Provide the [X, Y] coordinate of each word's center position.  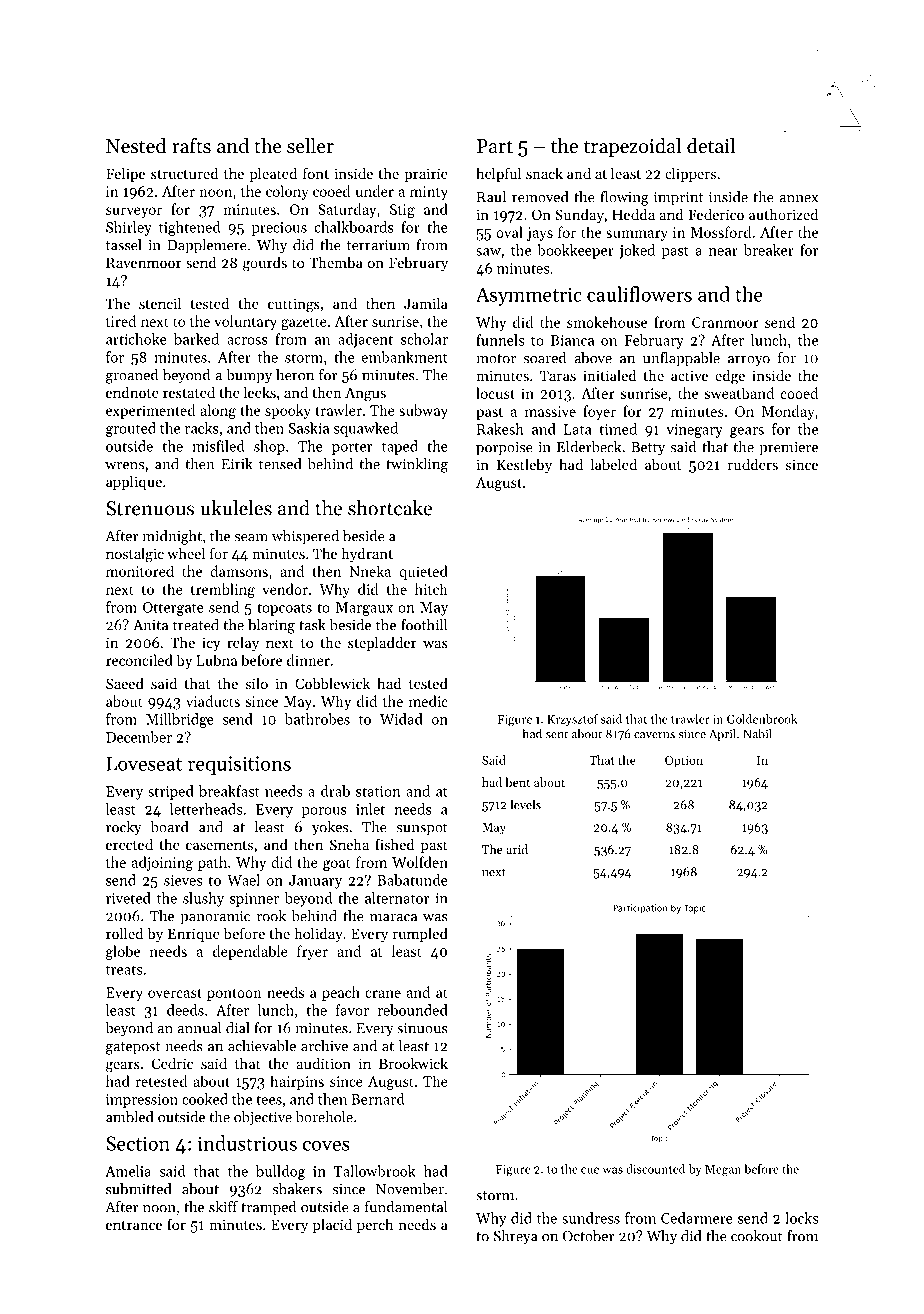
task [312, 625]
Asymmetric [529, 296]
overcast [175, 993]
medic [428, 701]
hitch [431, 589]
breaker [768, 250]
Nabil [757, 734]
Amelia [128, 1171]
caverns [654, 735]
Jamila [426, 303]
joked [637, 251]
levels [526, 804]
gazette [304, 323]
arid [517, 849]
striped [171, 792]
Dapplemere [207, 246]
